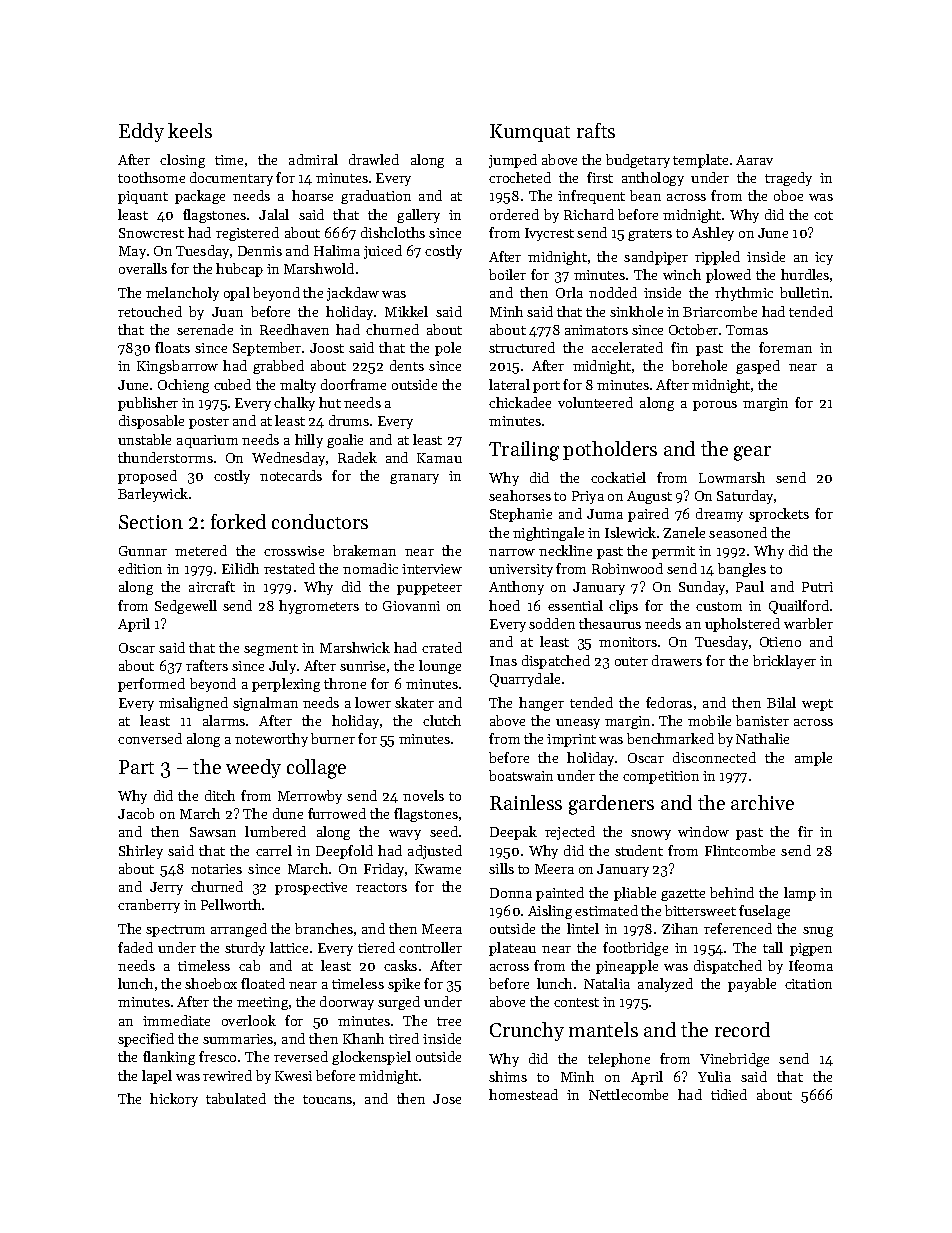  What do you see at coordinates (190, 130) in the screenshot?
I see `keels` at bounding box center [190, 130].
